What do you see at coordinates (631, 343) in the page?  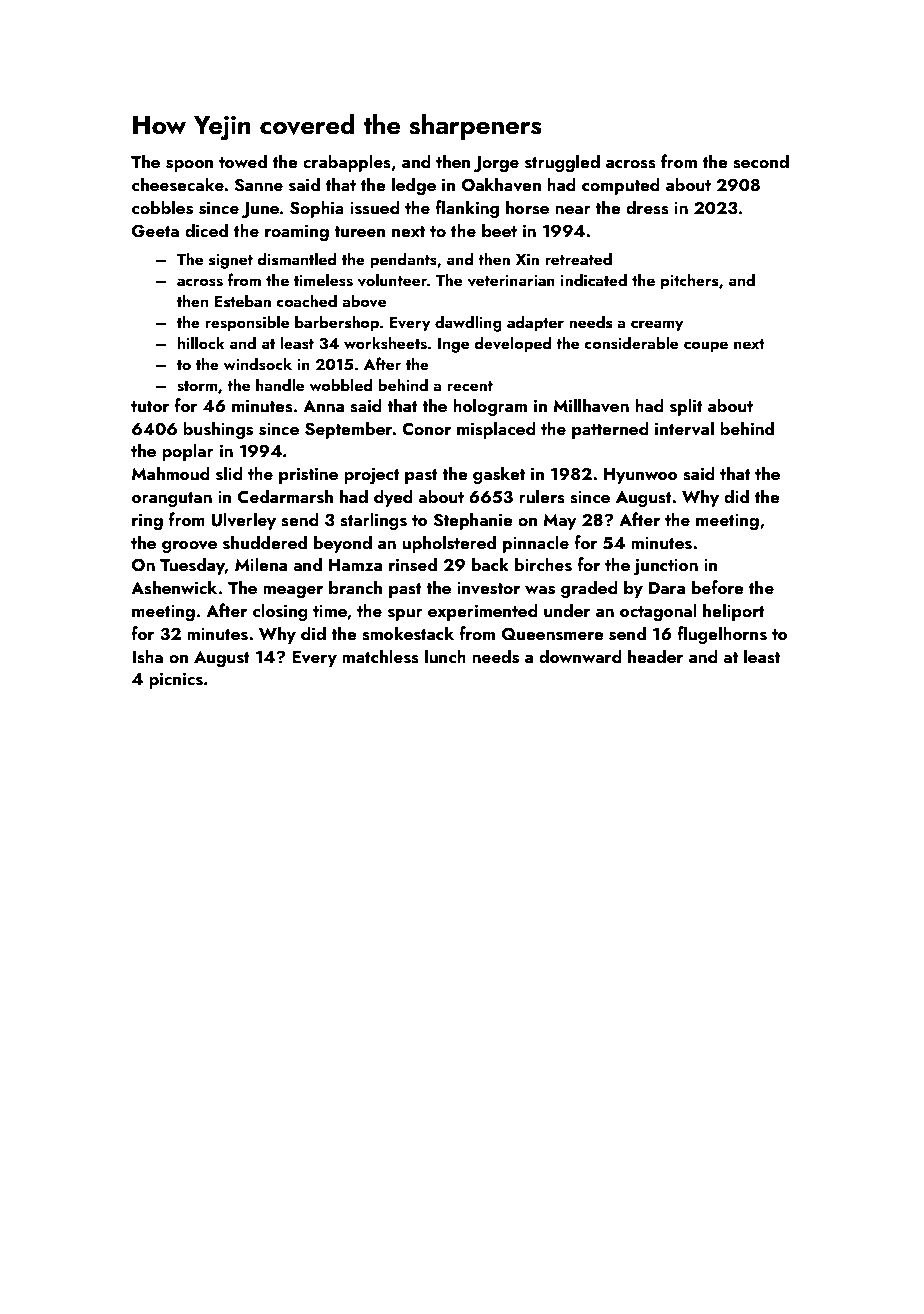 I see `considerable` at bounding box center [631, 343].
